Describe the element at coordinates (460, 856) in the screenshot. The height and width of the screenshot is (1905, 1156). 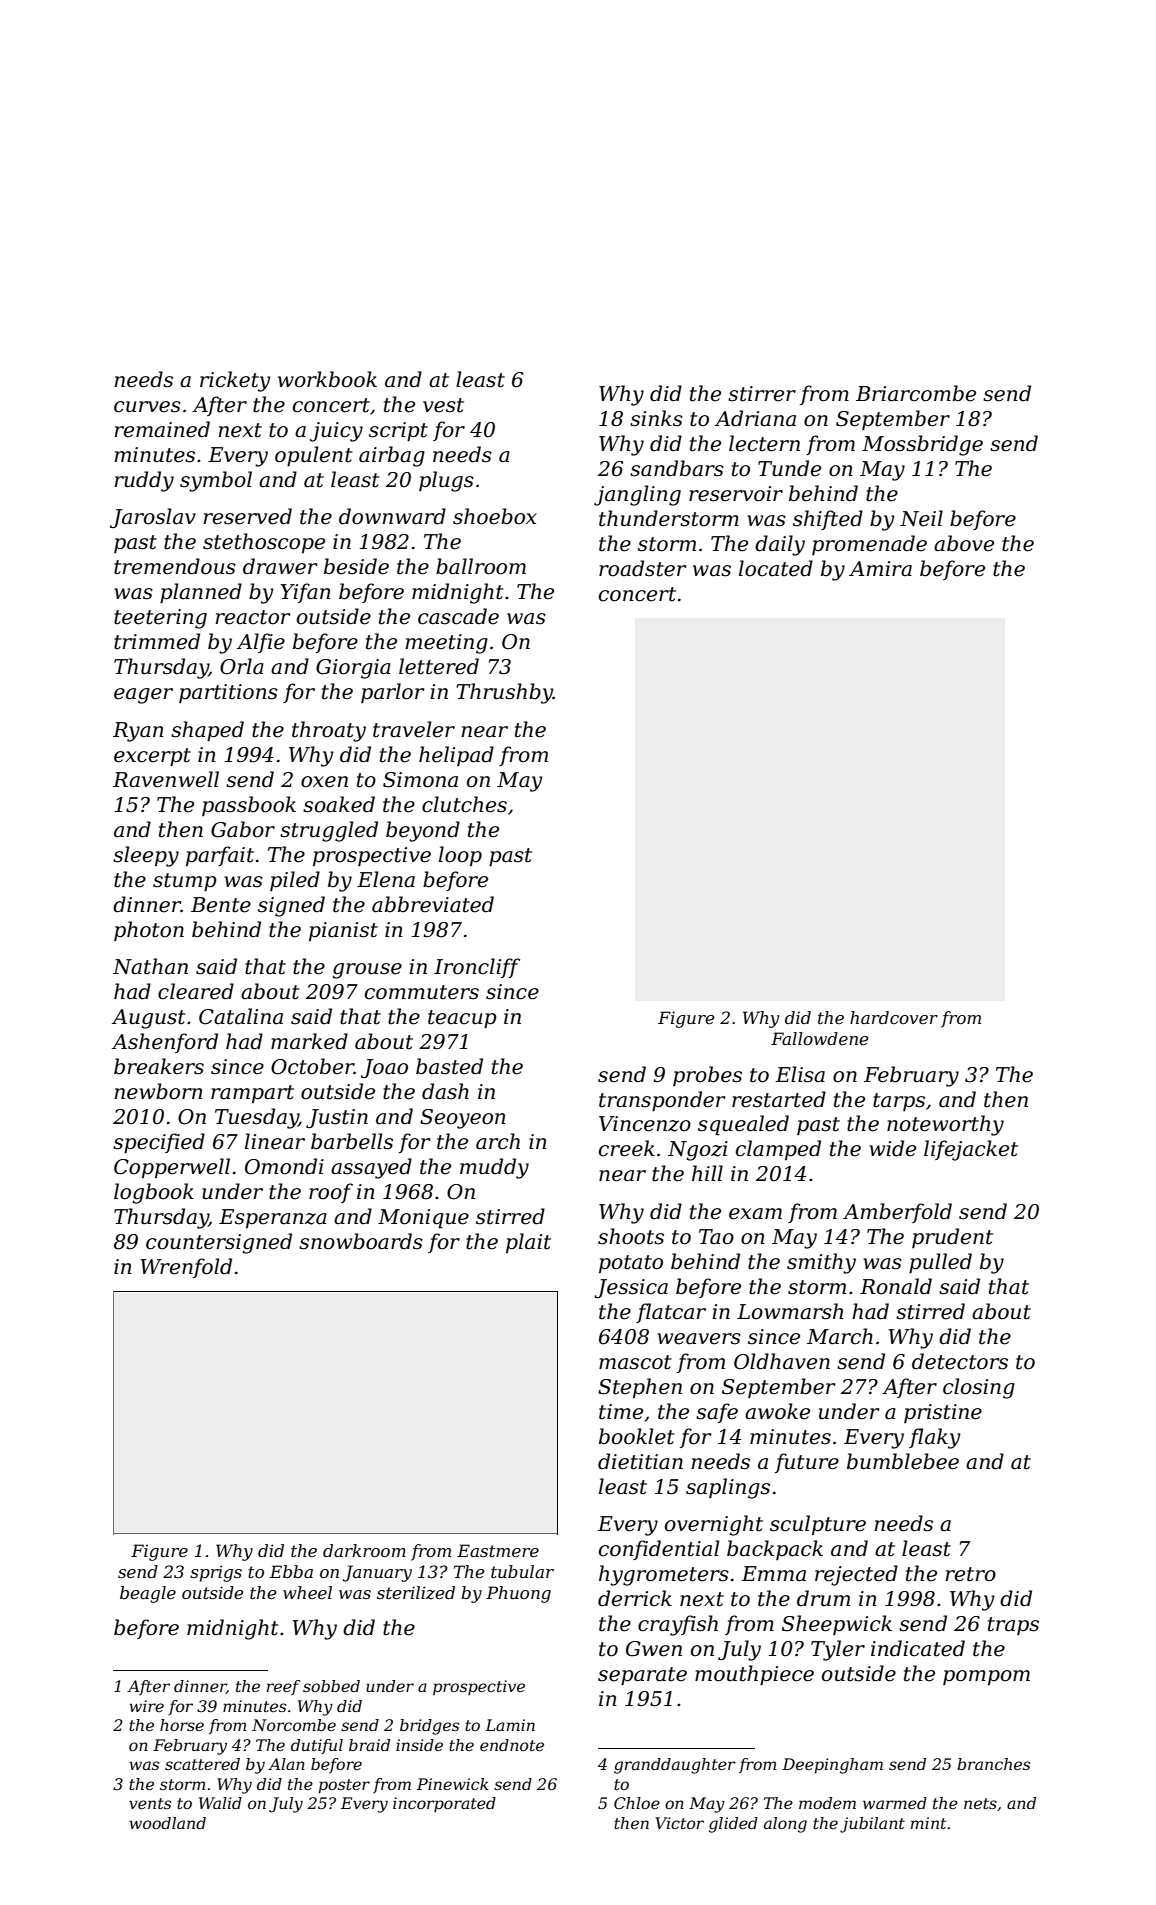
I see `loop` at that location.
